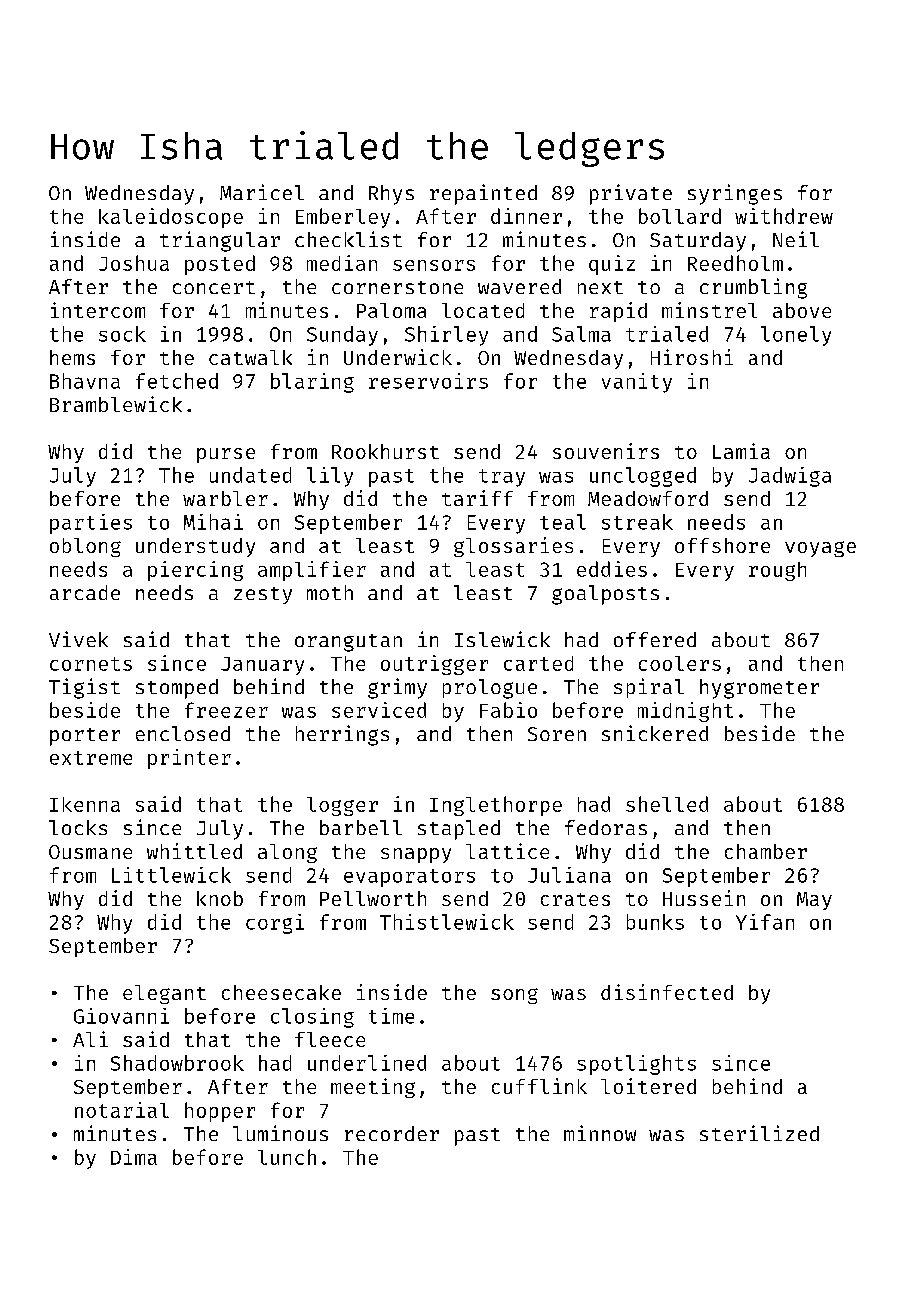 The image size is (908, 1316). What do you see at coordinates (539, 1086) in the document?
I see `cufflink` at bounding box center [539, 1086].
